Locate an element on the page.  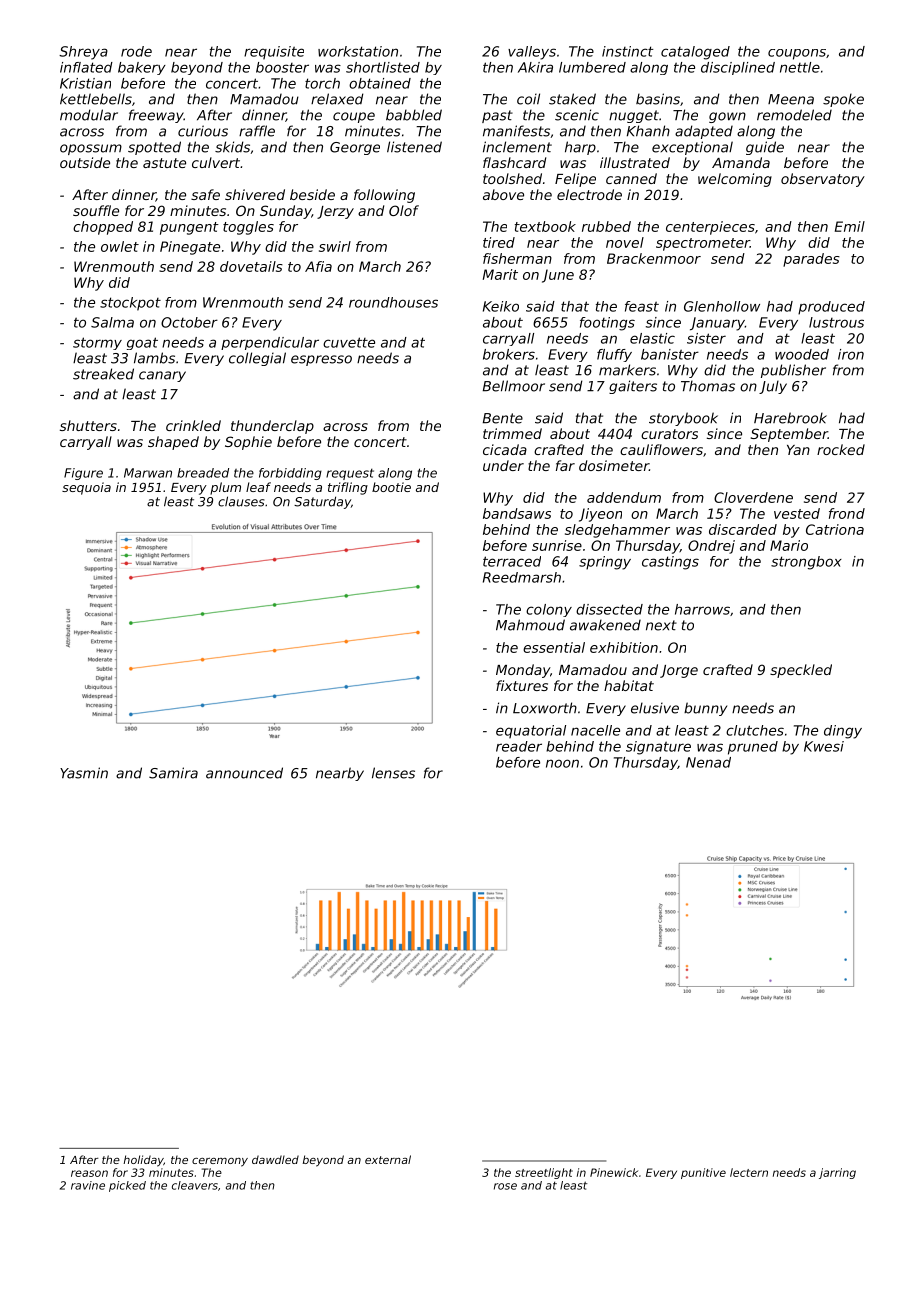
Khanh is located at coordinates (648, 131).
